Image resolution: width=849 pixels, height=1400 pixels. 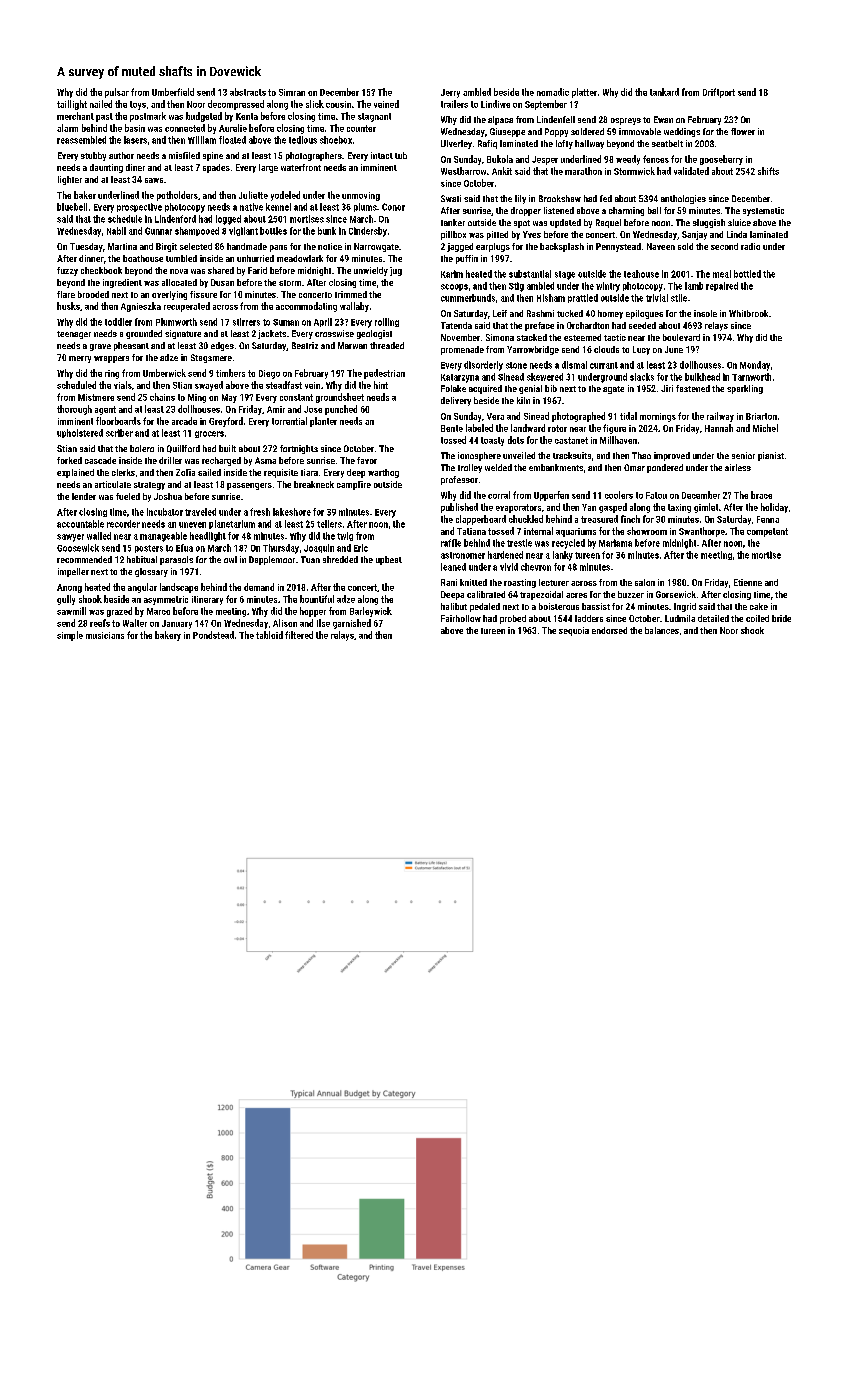 What do you see at coordinates (516, 287) in the page?
I see `Stig` at bounding box center [516, 287].
